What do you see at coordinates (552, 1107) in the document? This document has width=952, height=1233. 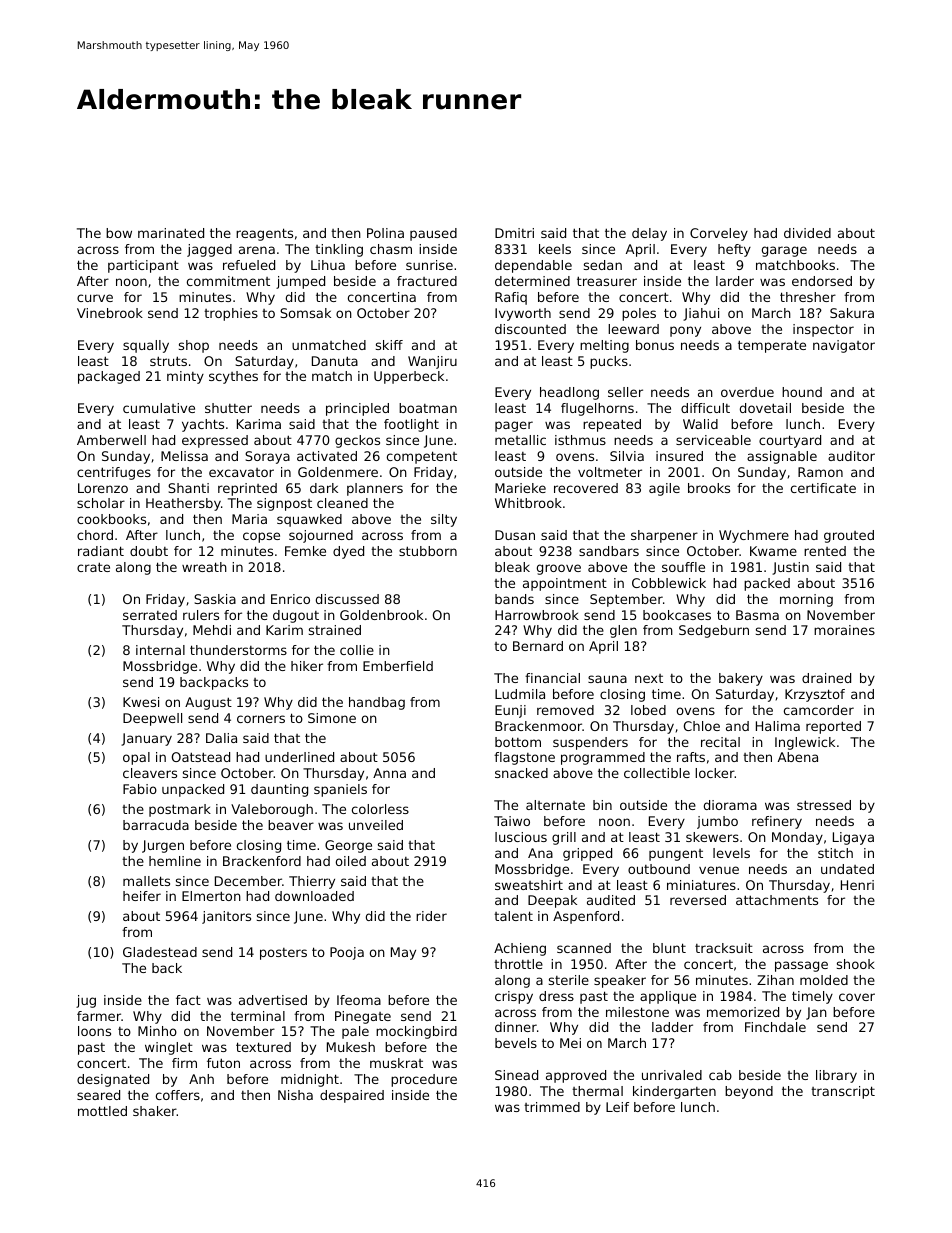 I see `trimmed` at bounding box center [552, 1107].
